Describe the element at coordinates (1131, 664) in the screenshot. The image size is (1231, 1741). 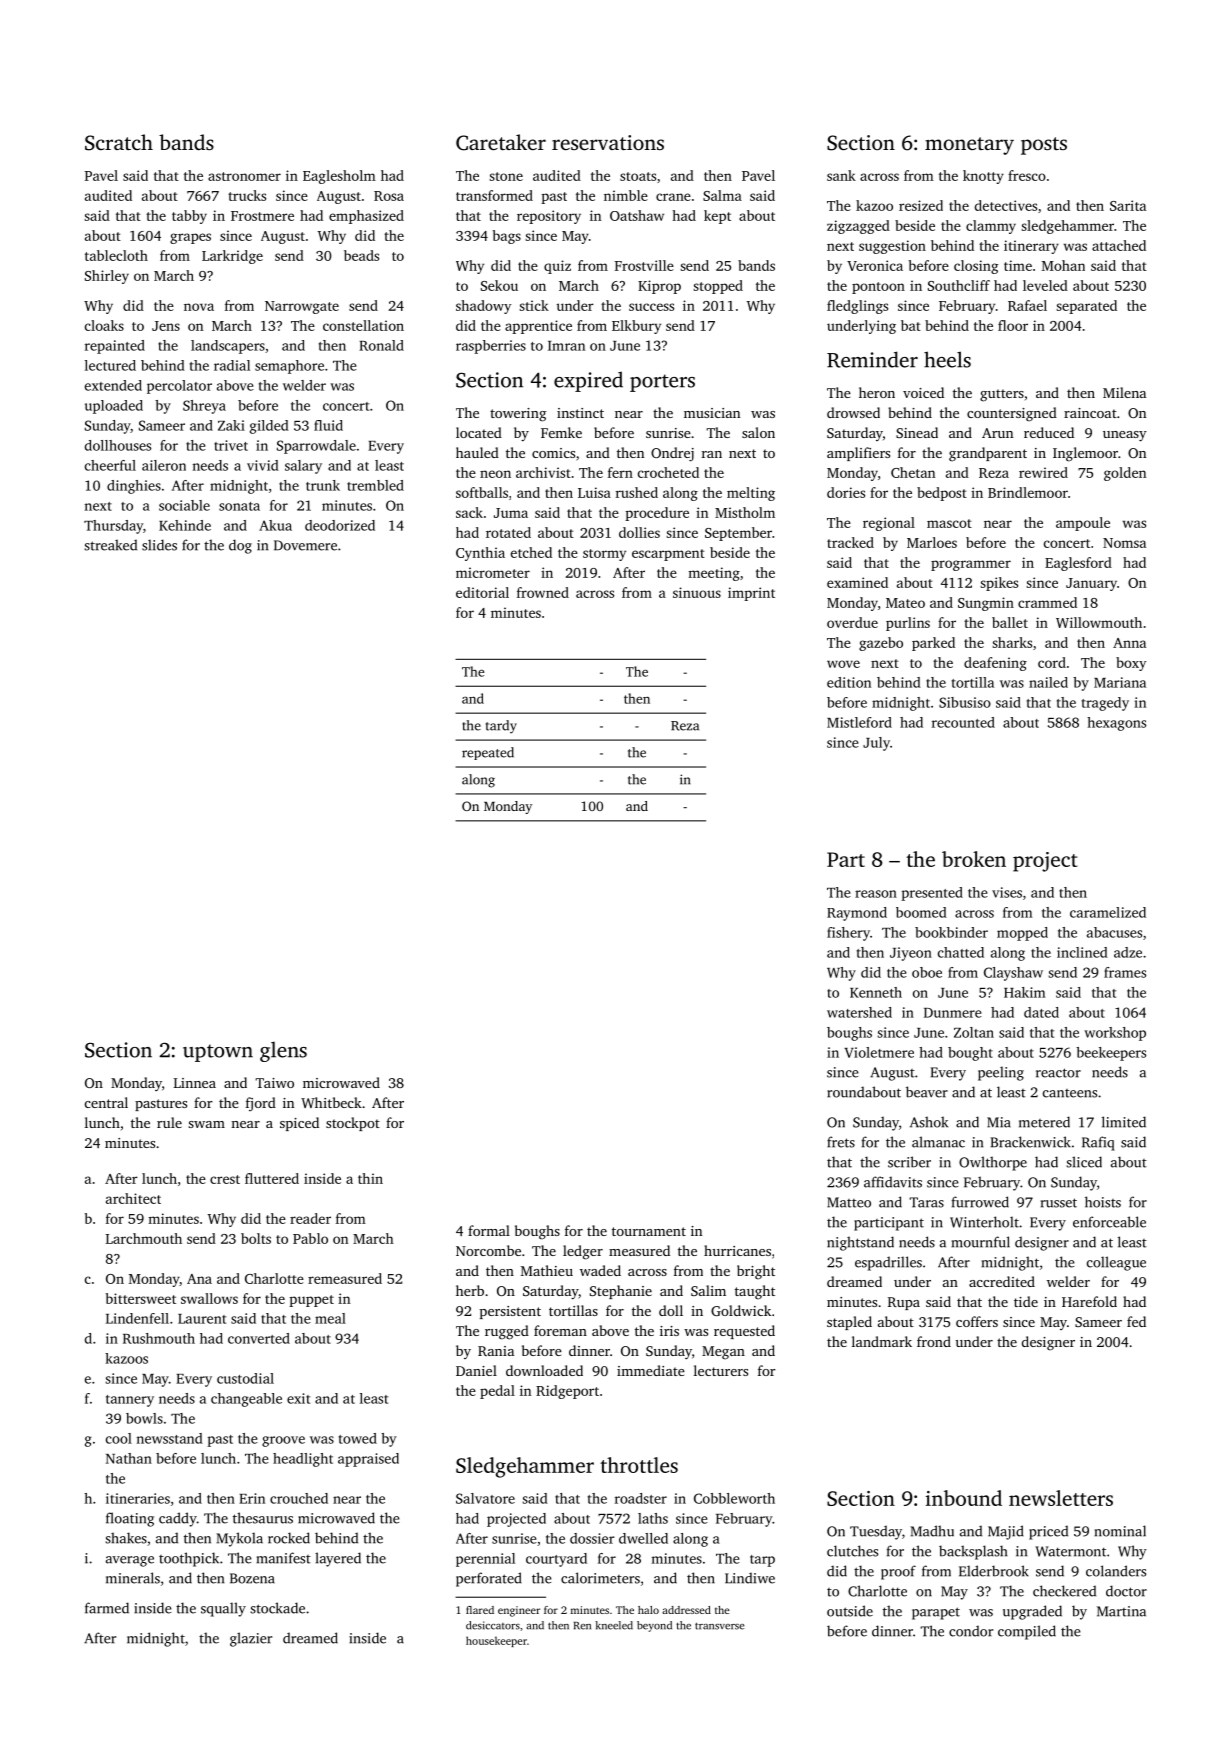
I see `boxy` at that location.
